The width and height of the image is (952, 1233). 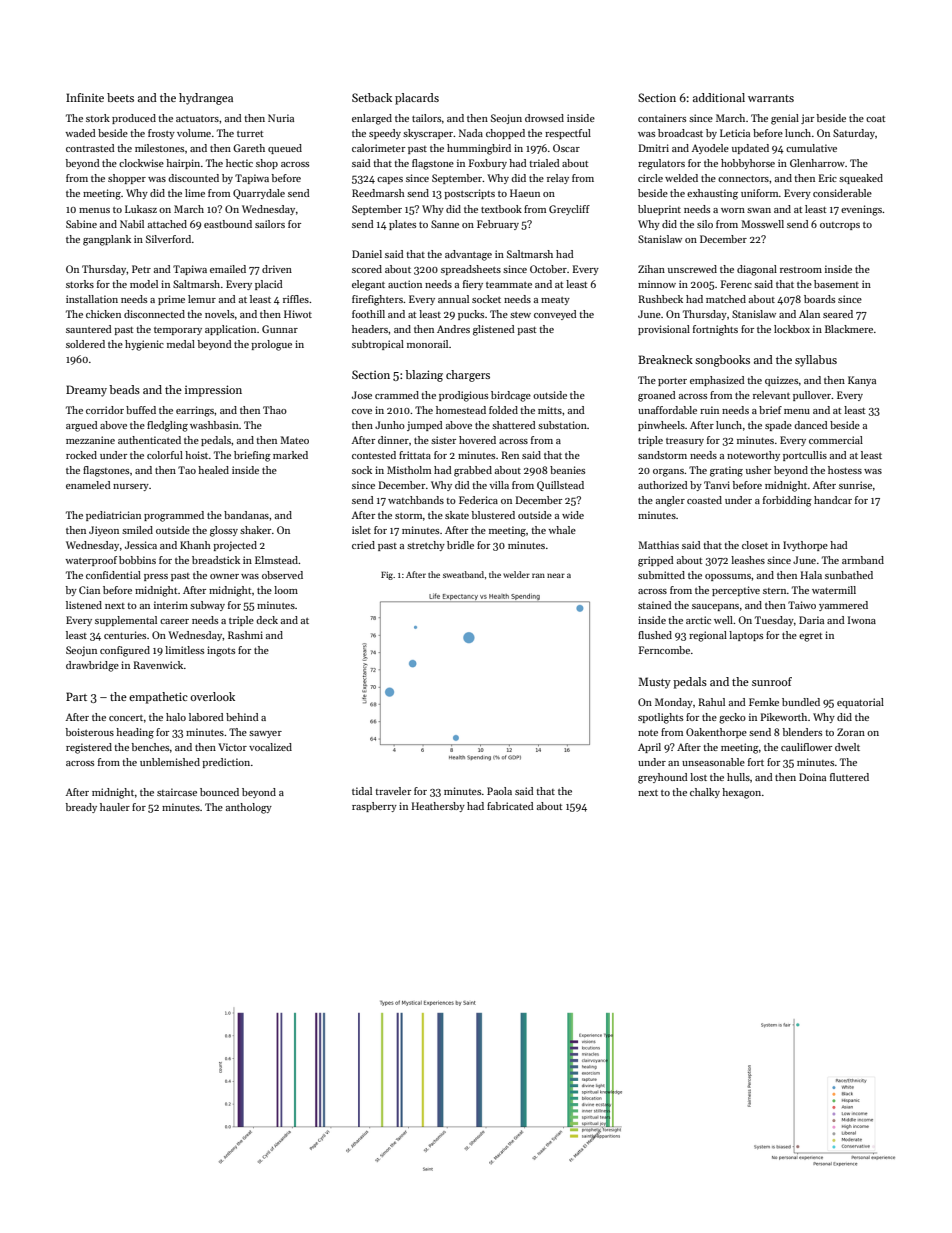 I want to click on vocalized, so click(x=270, y=747).
